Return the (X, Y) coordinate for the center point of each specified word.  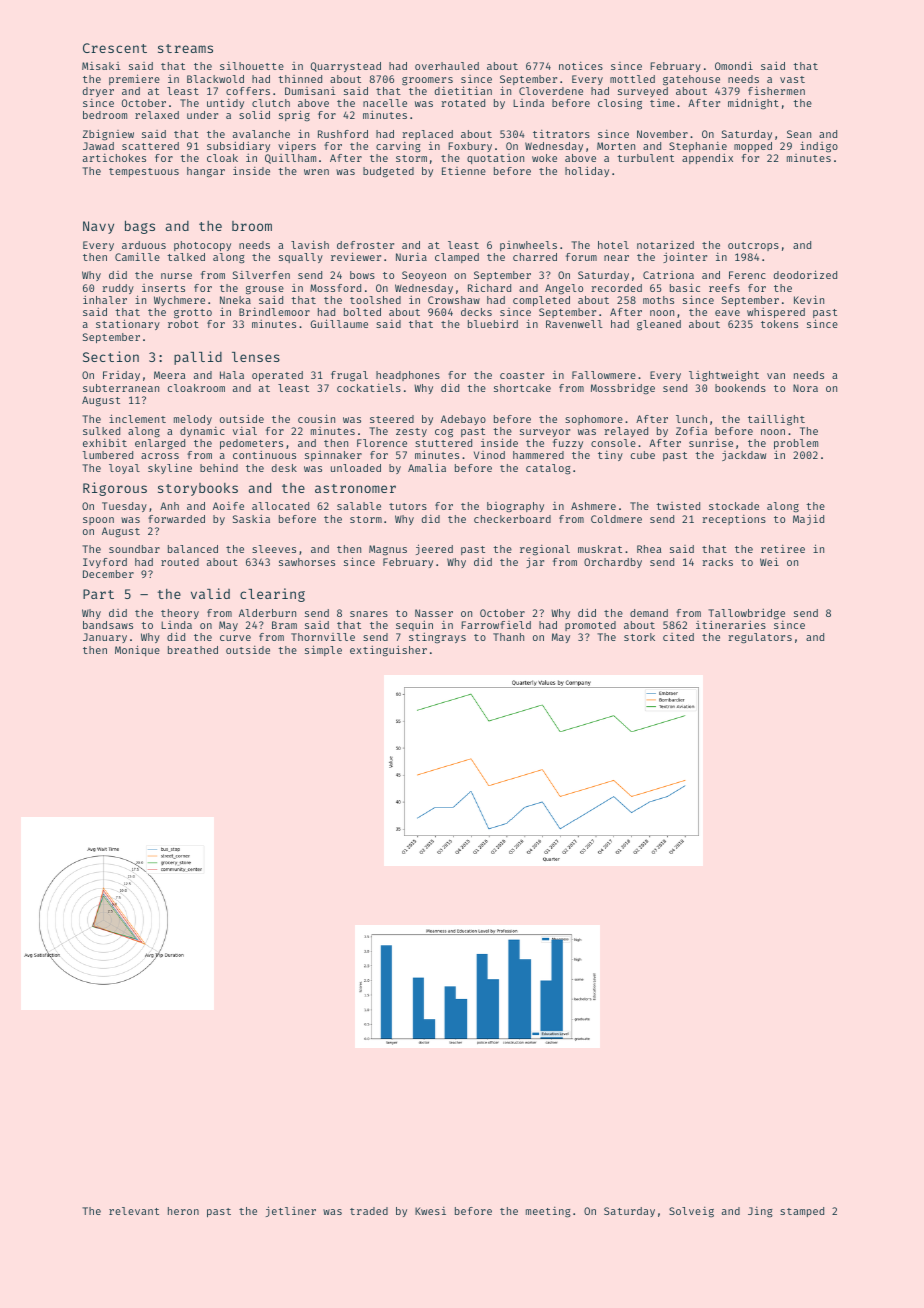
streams (185, 48)
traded (369, 1211)
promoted (590, 626)
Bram (284, 625)
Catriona (668, 275)
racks (717, 562)
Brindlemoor (274, 312)
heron (183, 1211)
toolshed (375, 300)
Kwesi (430, 1211)
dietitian (463, 90)
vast (792, 79)
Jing (760, 1212)
